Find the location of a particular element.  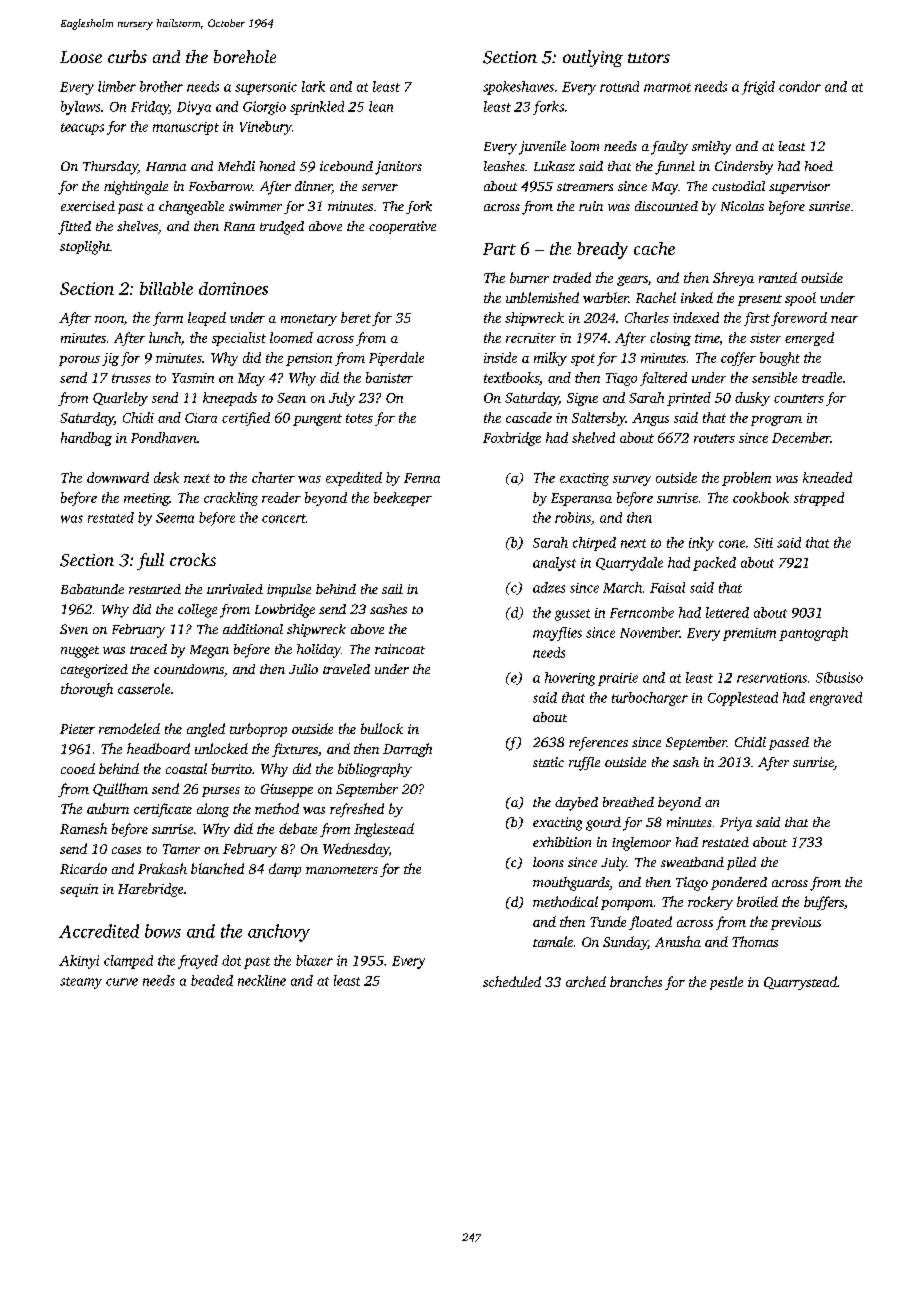

countdowns is located at coordinates (189, 669).
